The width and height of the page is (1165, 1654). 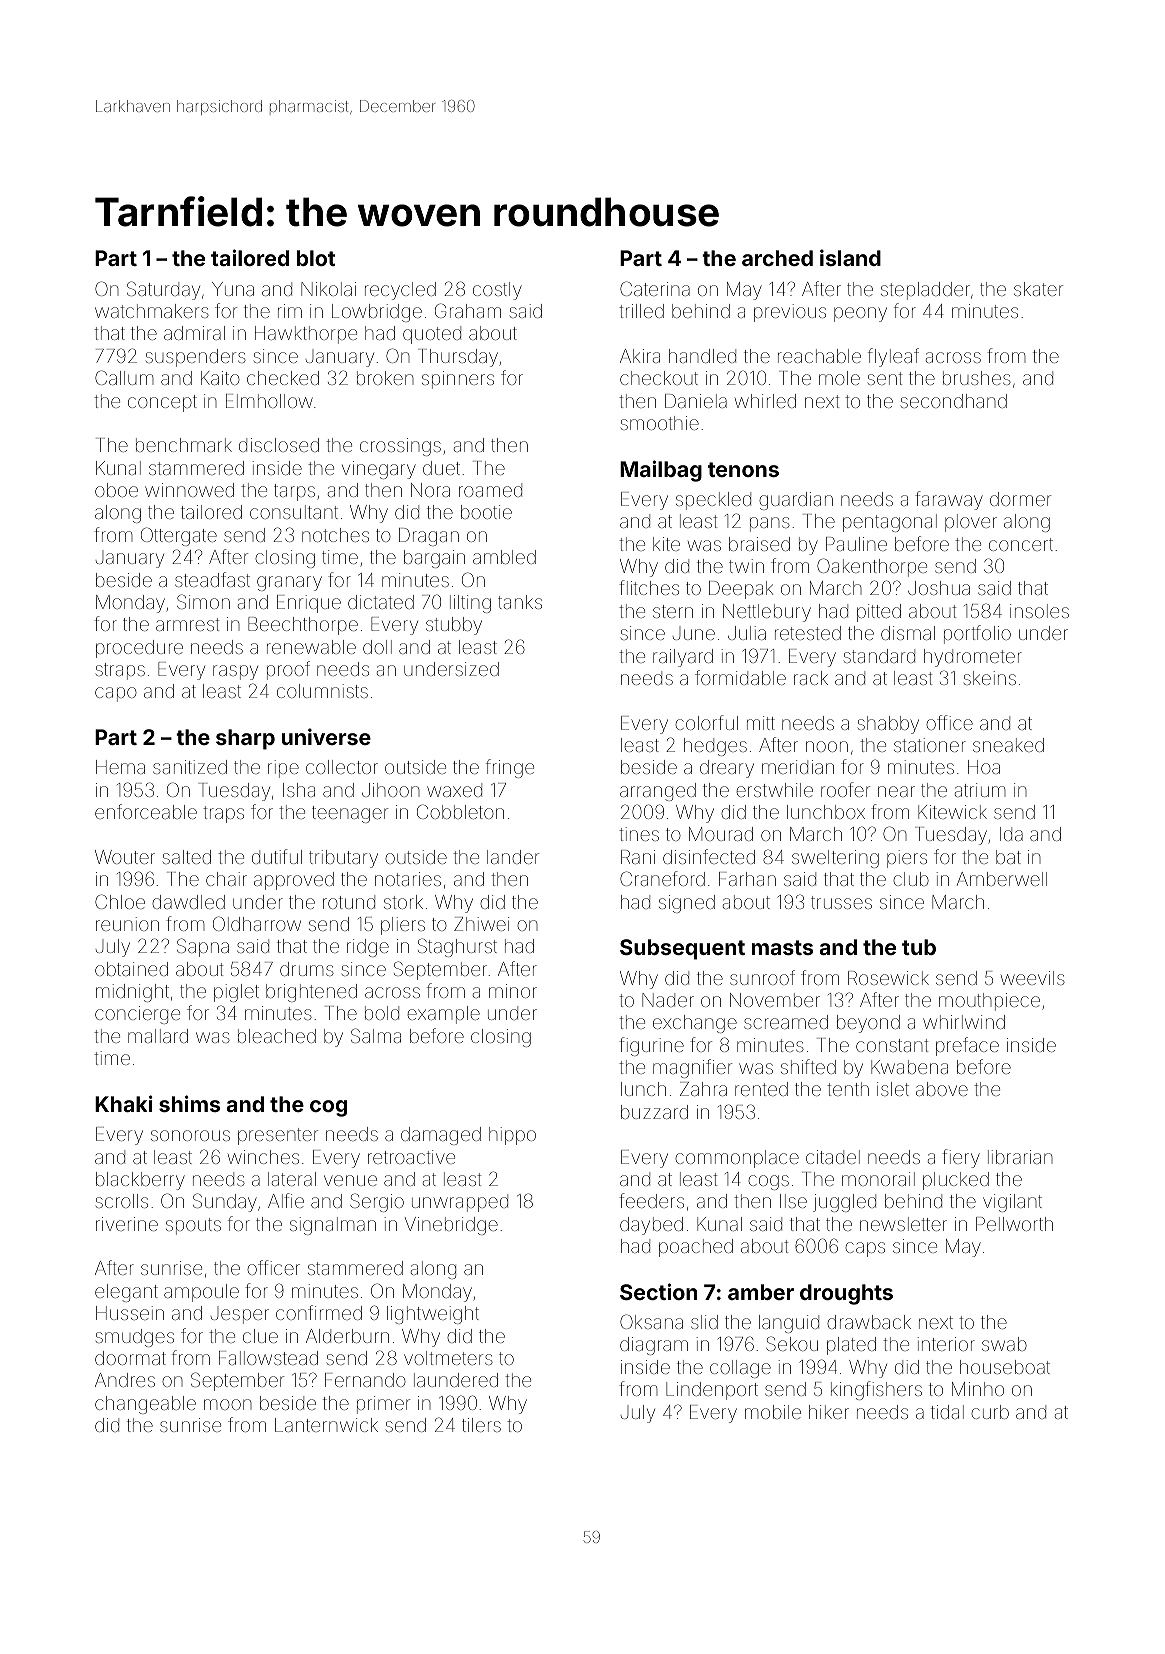 I want to click on chair, so click(x=226, y=879).
